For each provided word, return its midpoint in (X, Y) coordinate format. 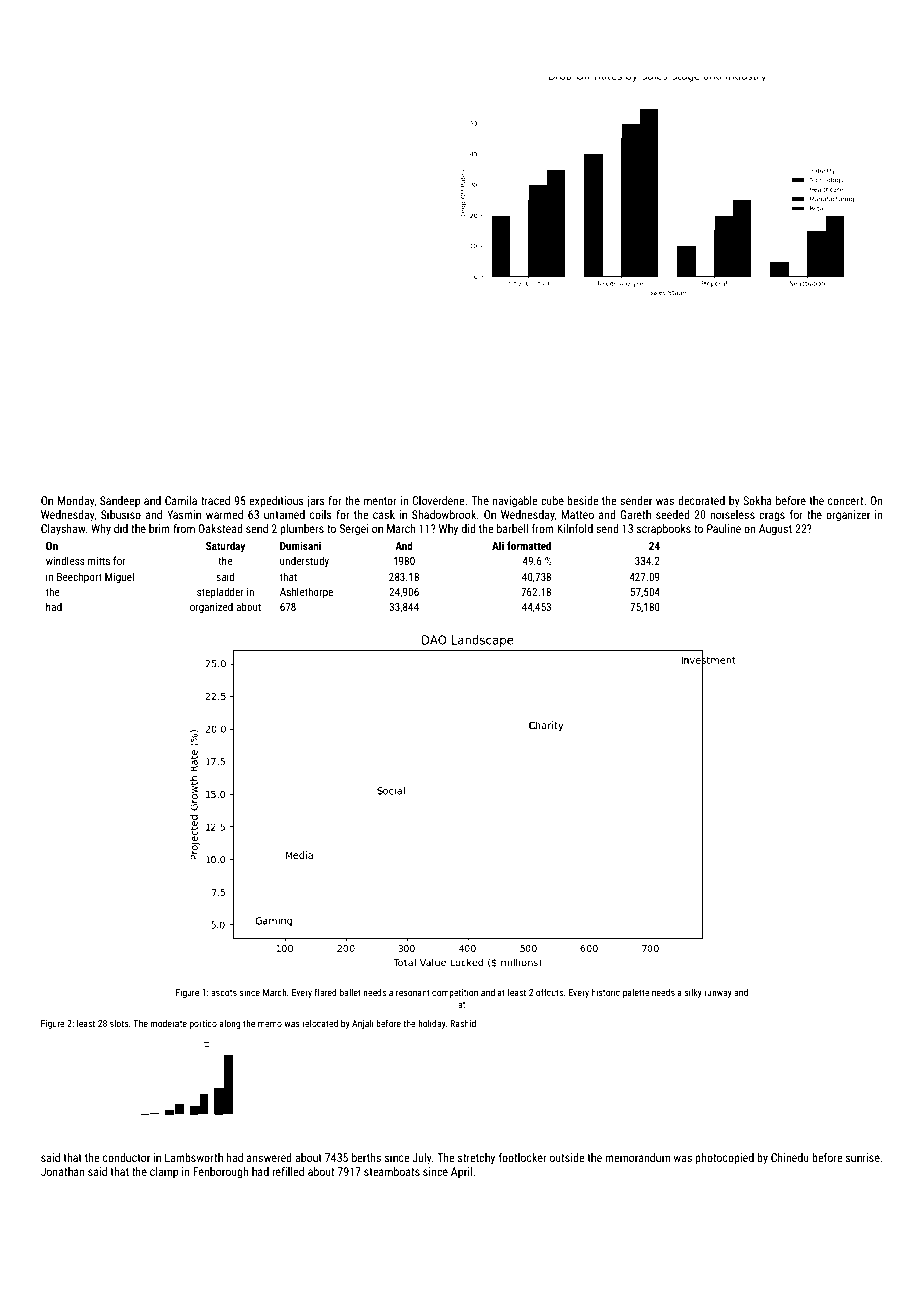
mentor (380, 501)
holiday (432, 1024)
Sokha (757, 500)
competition (455, 993)
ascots (224, 993)
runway (718, 994)
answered (269, 1157)
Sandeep (120, 502)
